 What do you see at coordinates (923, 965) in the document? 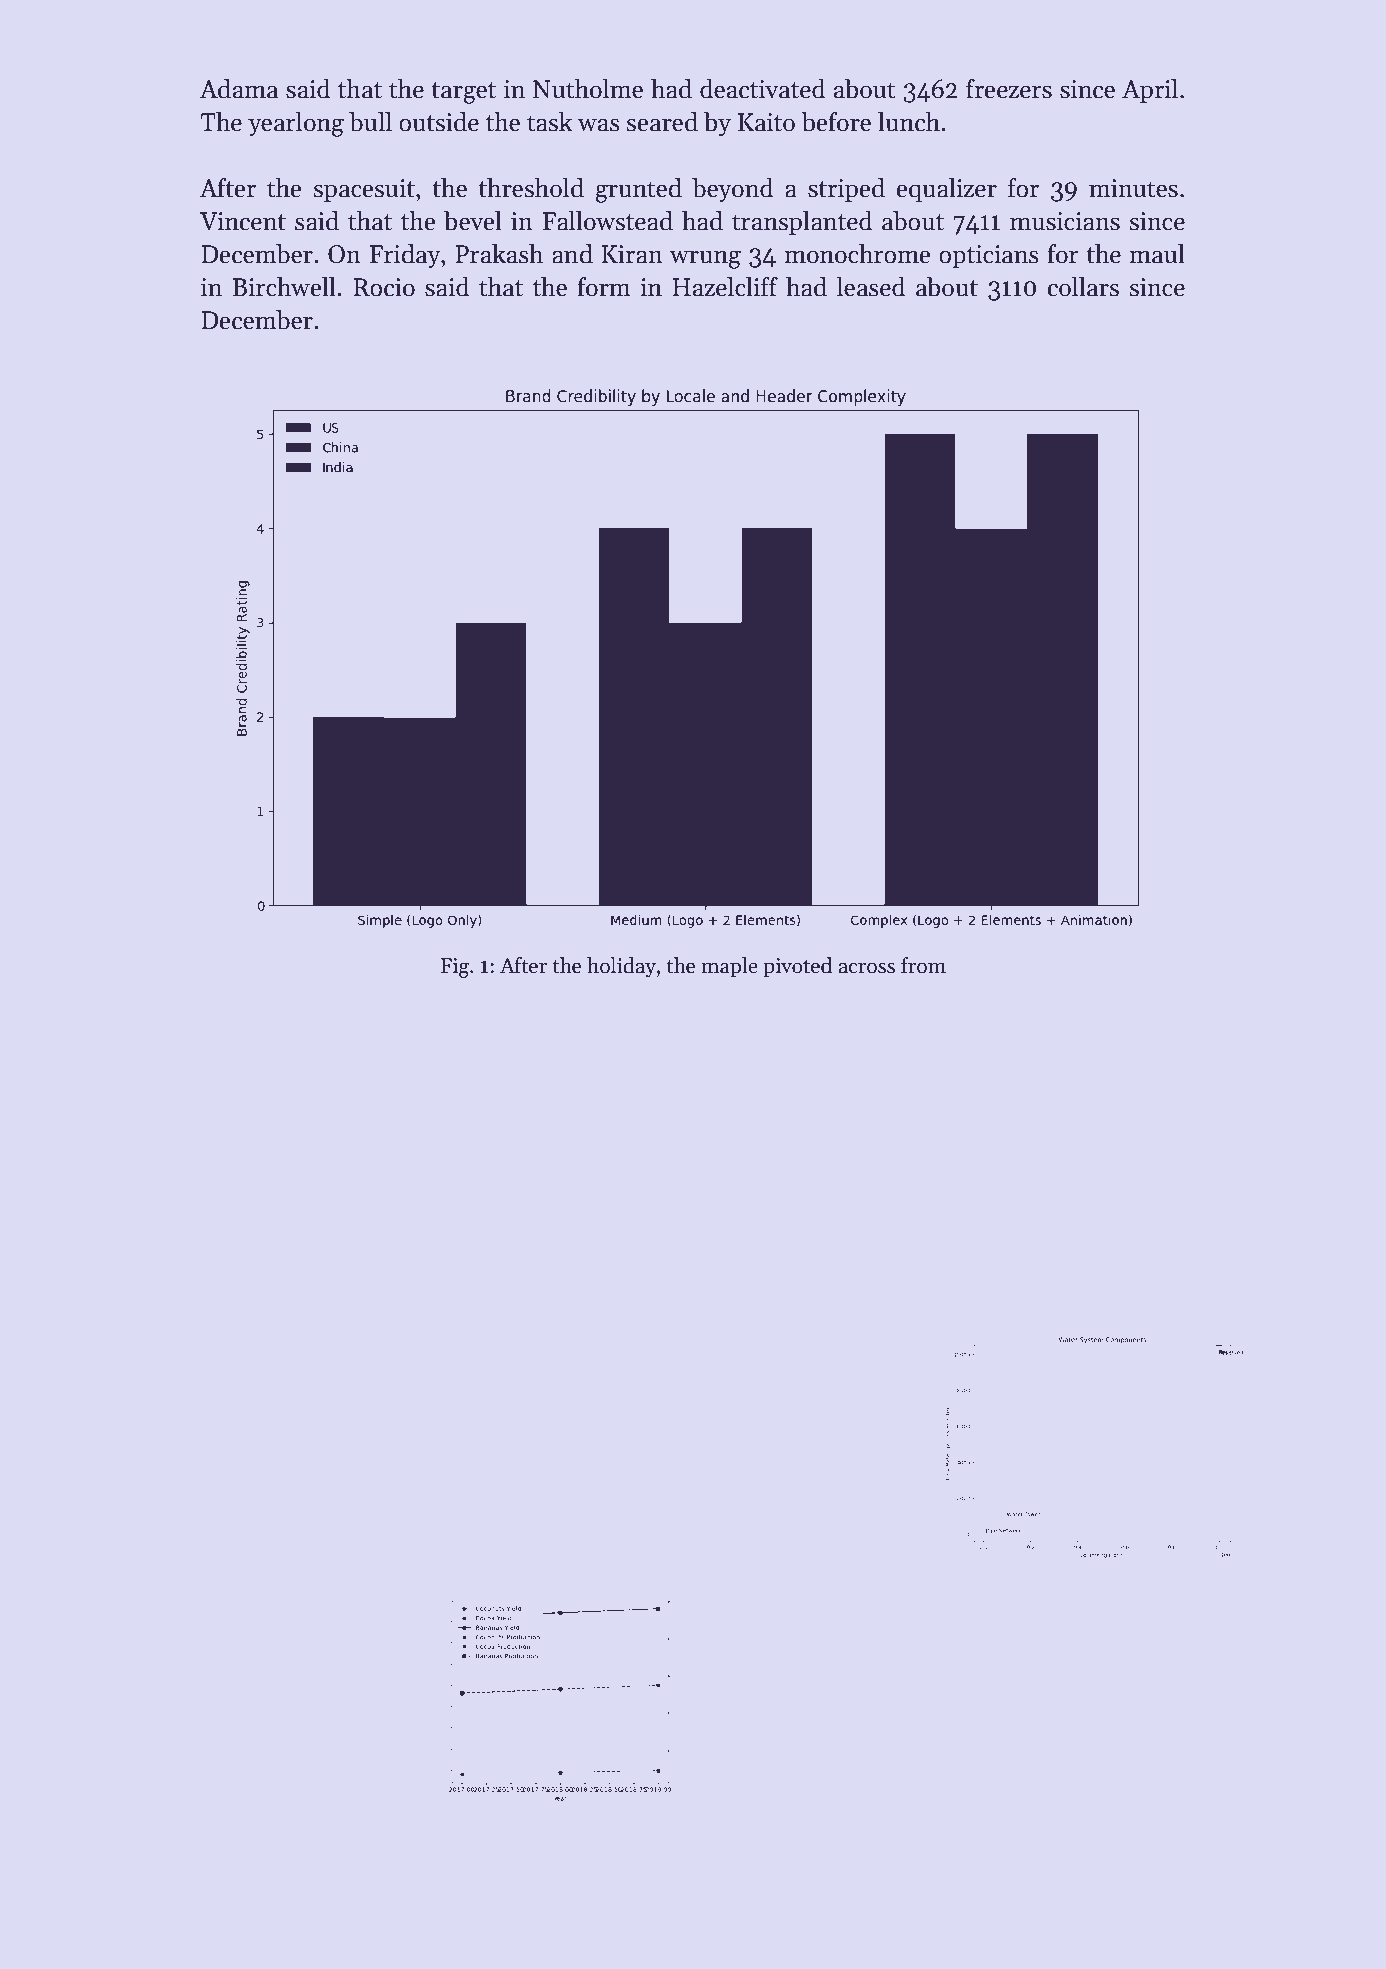
I see `from` at bounding box center [923, 965].
